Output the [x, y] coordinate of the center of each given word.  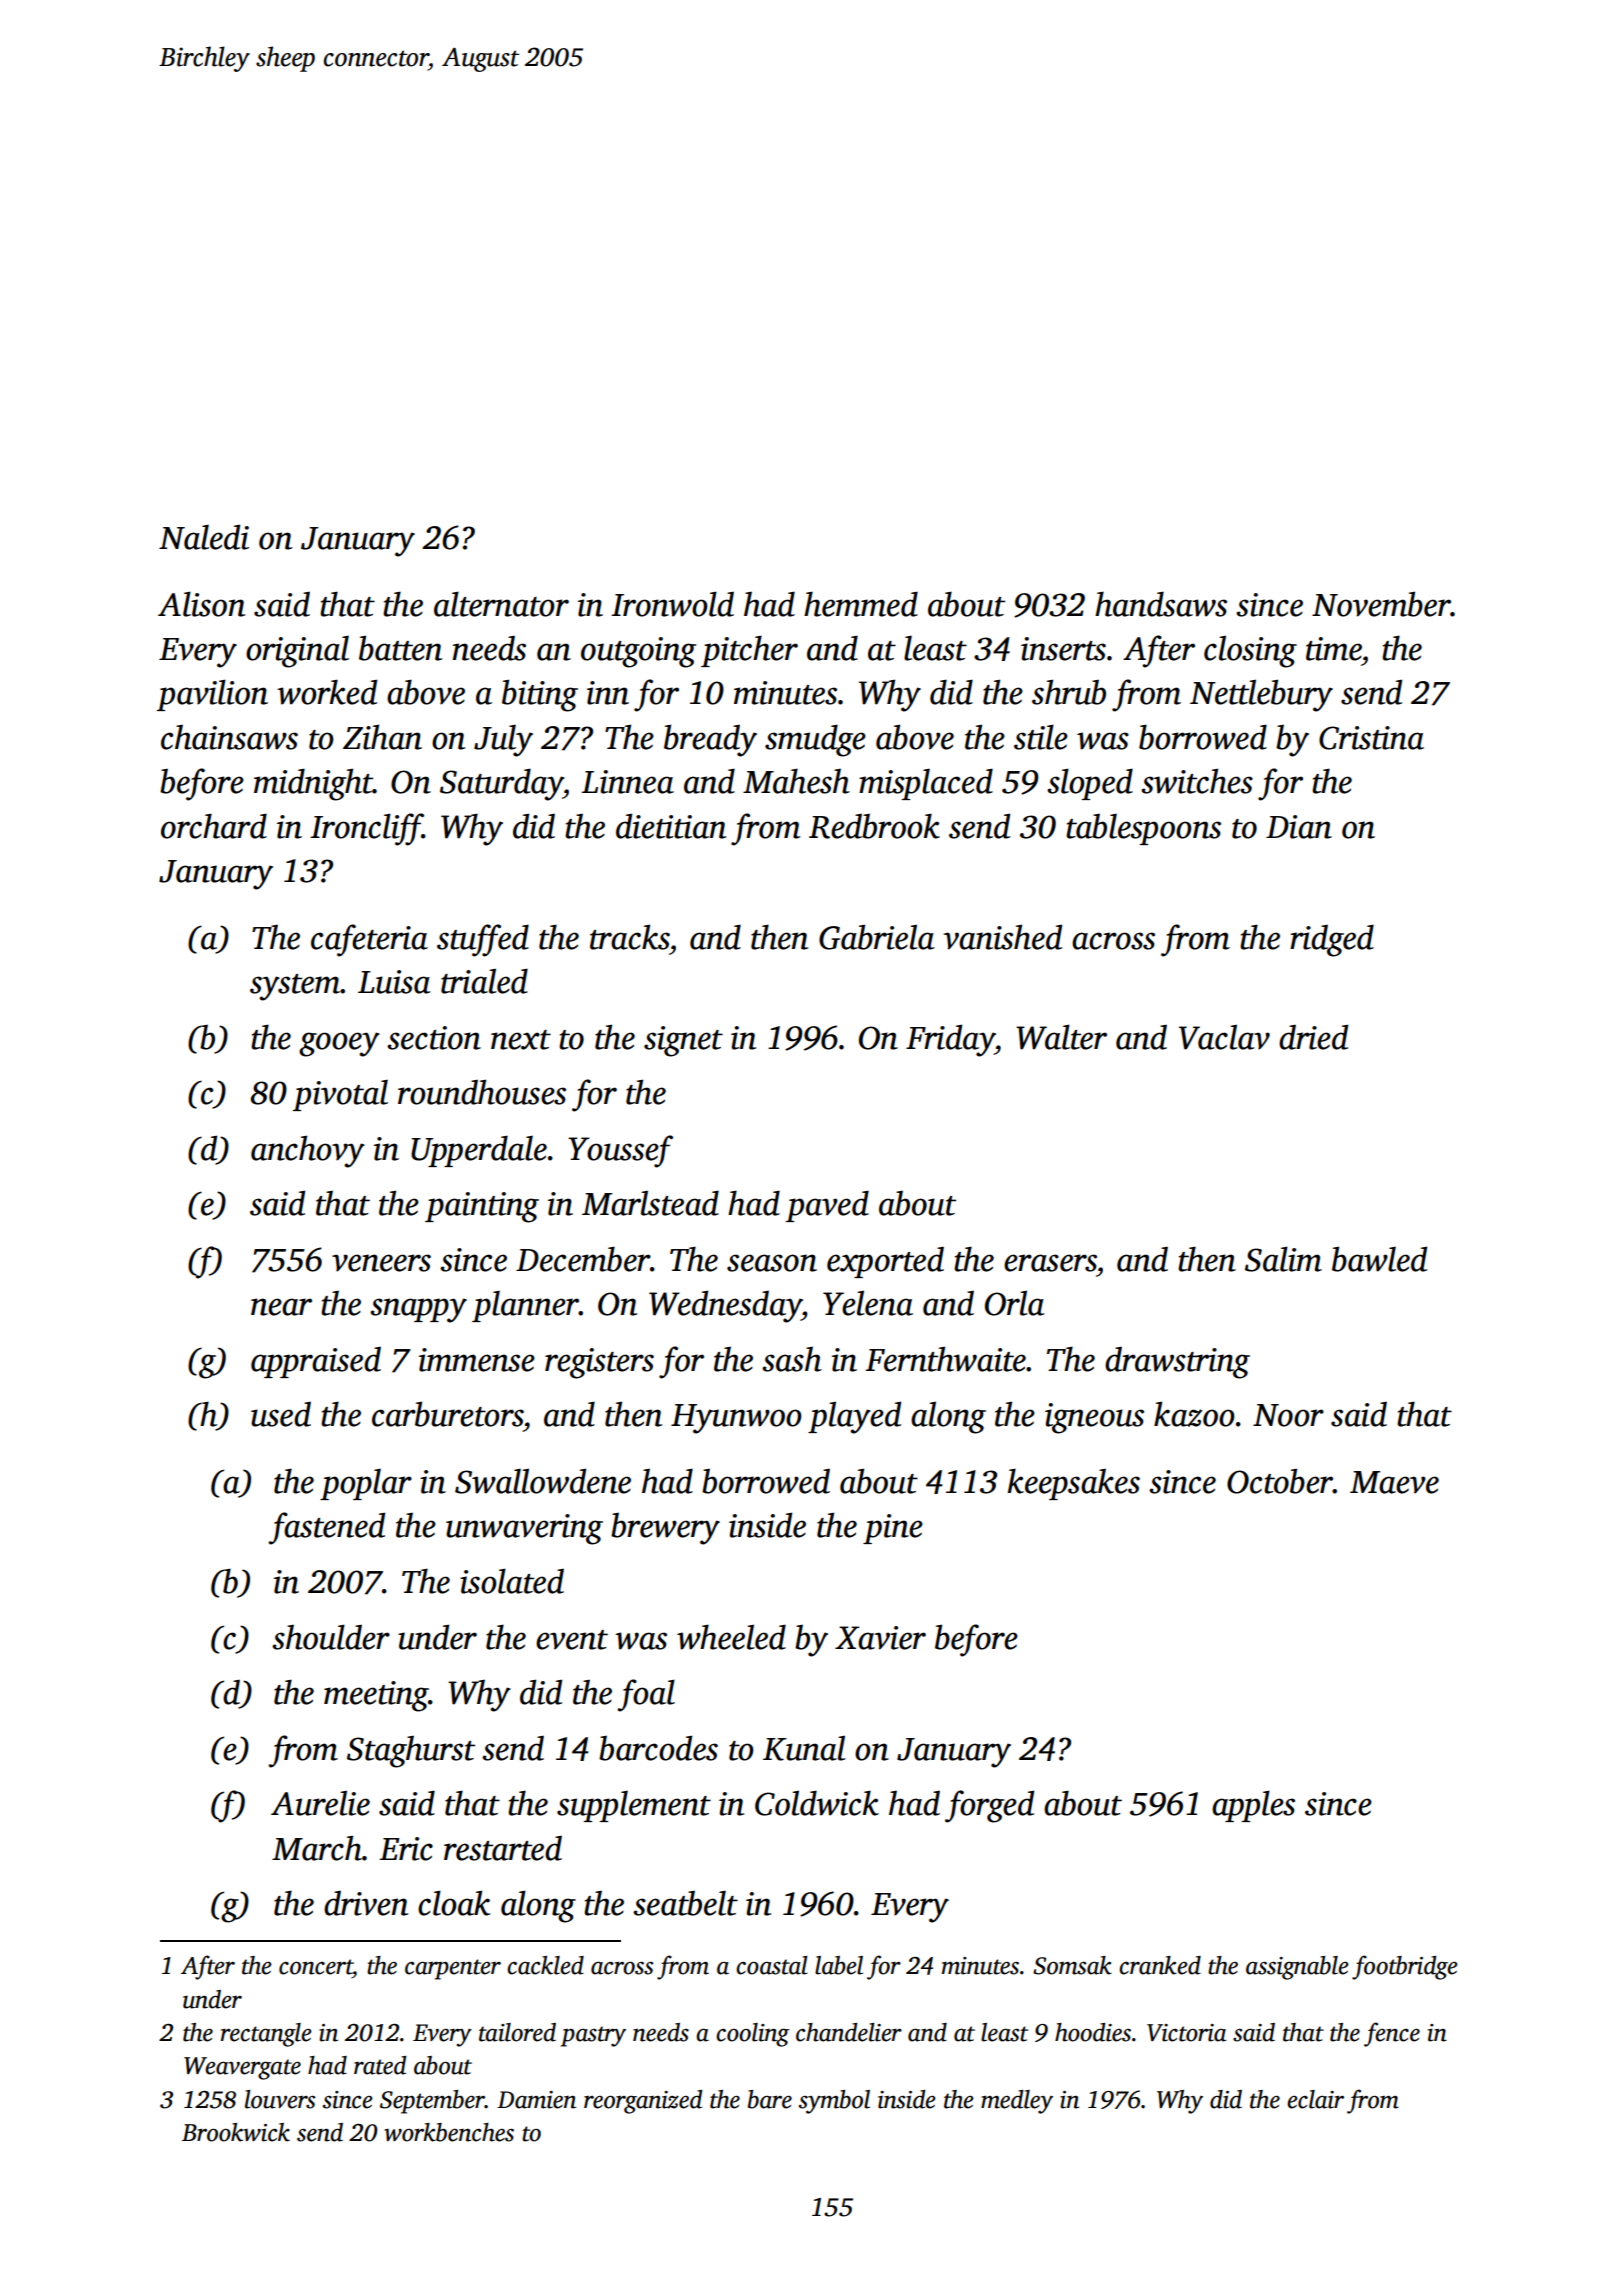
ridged [1332, 940]
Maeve [1394, 1482]
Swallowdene [543, 1481]
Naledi [204, 537]
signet [683, 1041]
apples [1253, 1806]
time [1334, 649]
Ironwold [672, 604]
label [839, 1965]
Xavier [880, 1638]
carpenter [453, 1969]
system [295, 987]
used [281, 1414]
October [1280, 1481]
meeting [376, 1696]
